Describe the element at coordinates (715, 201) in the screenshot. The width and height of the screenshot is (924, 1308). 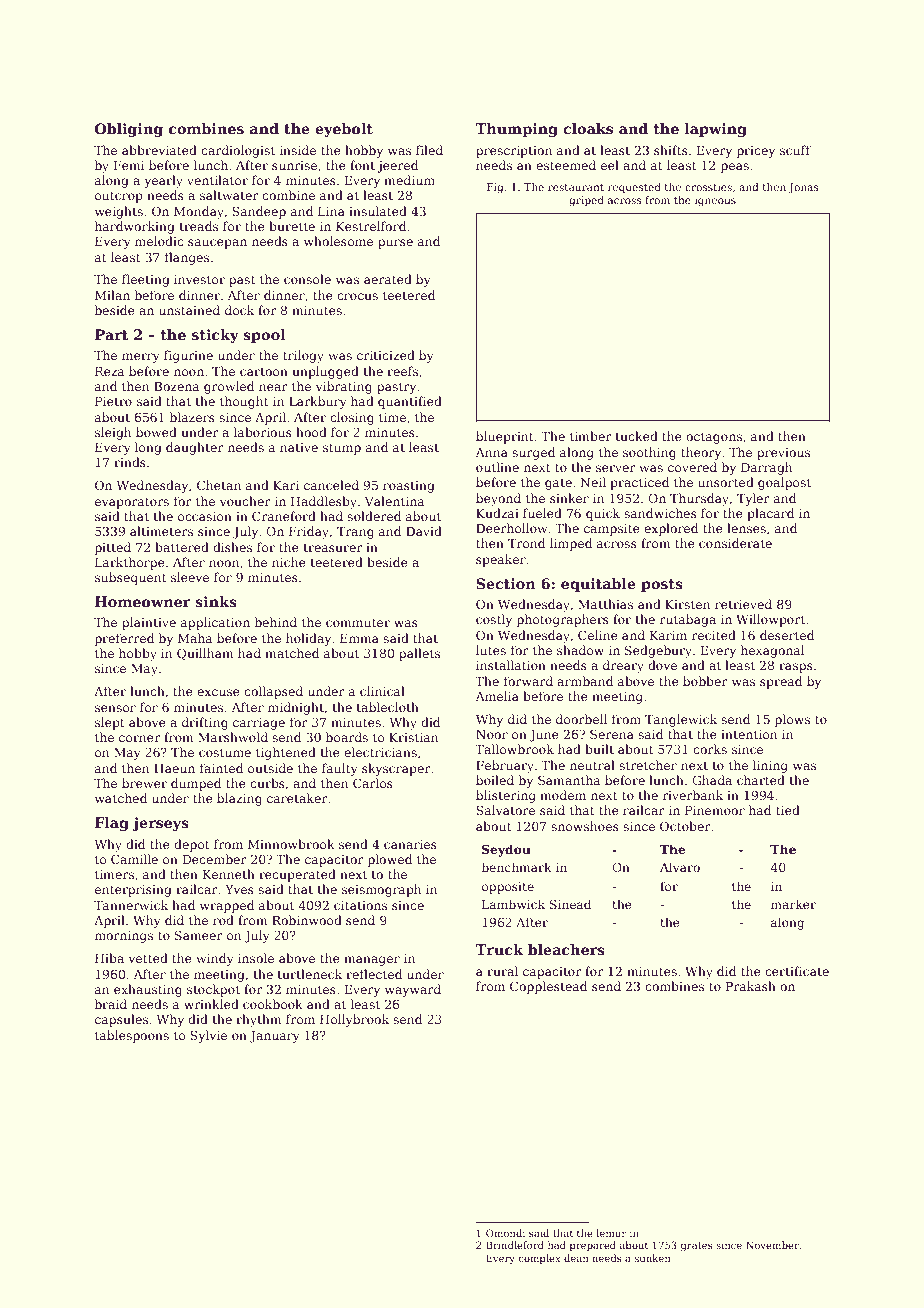
I see `igneous` at that location.
